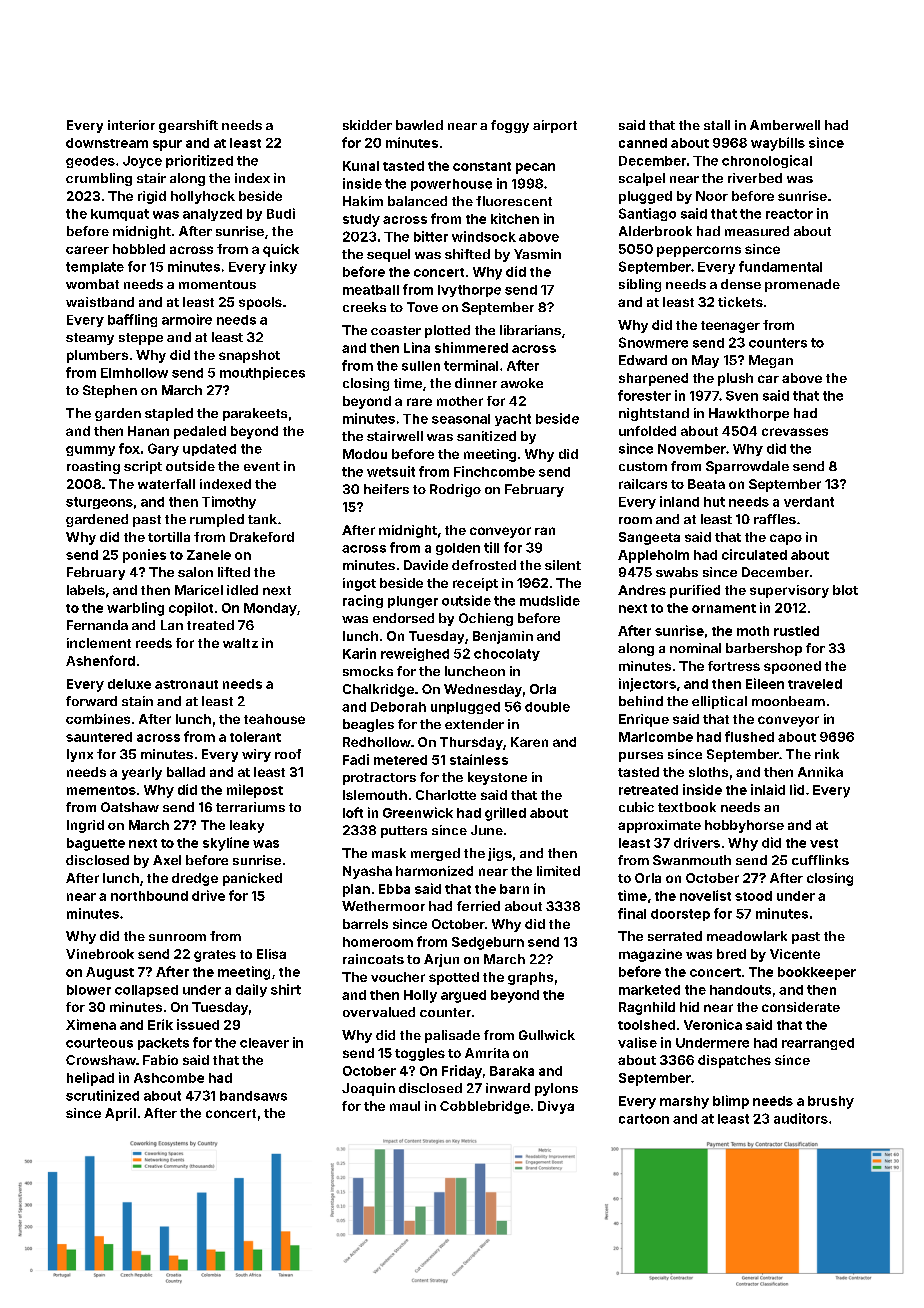 This screenshot has width=924, height=1308. I want to click on barn, so click(514, 889).
